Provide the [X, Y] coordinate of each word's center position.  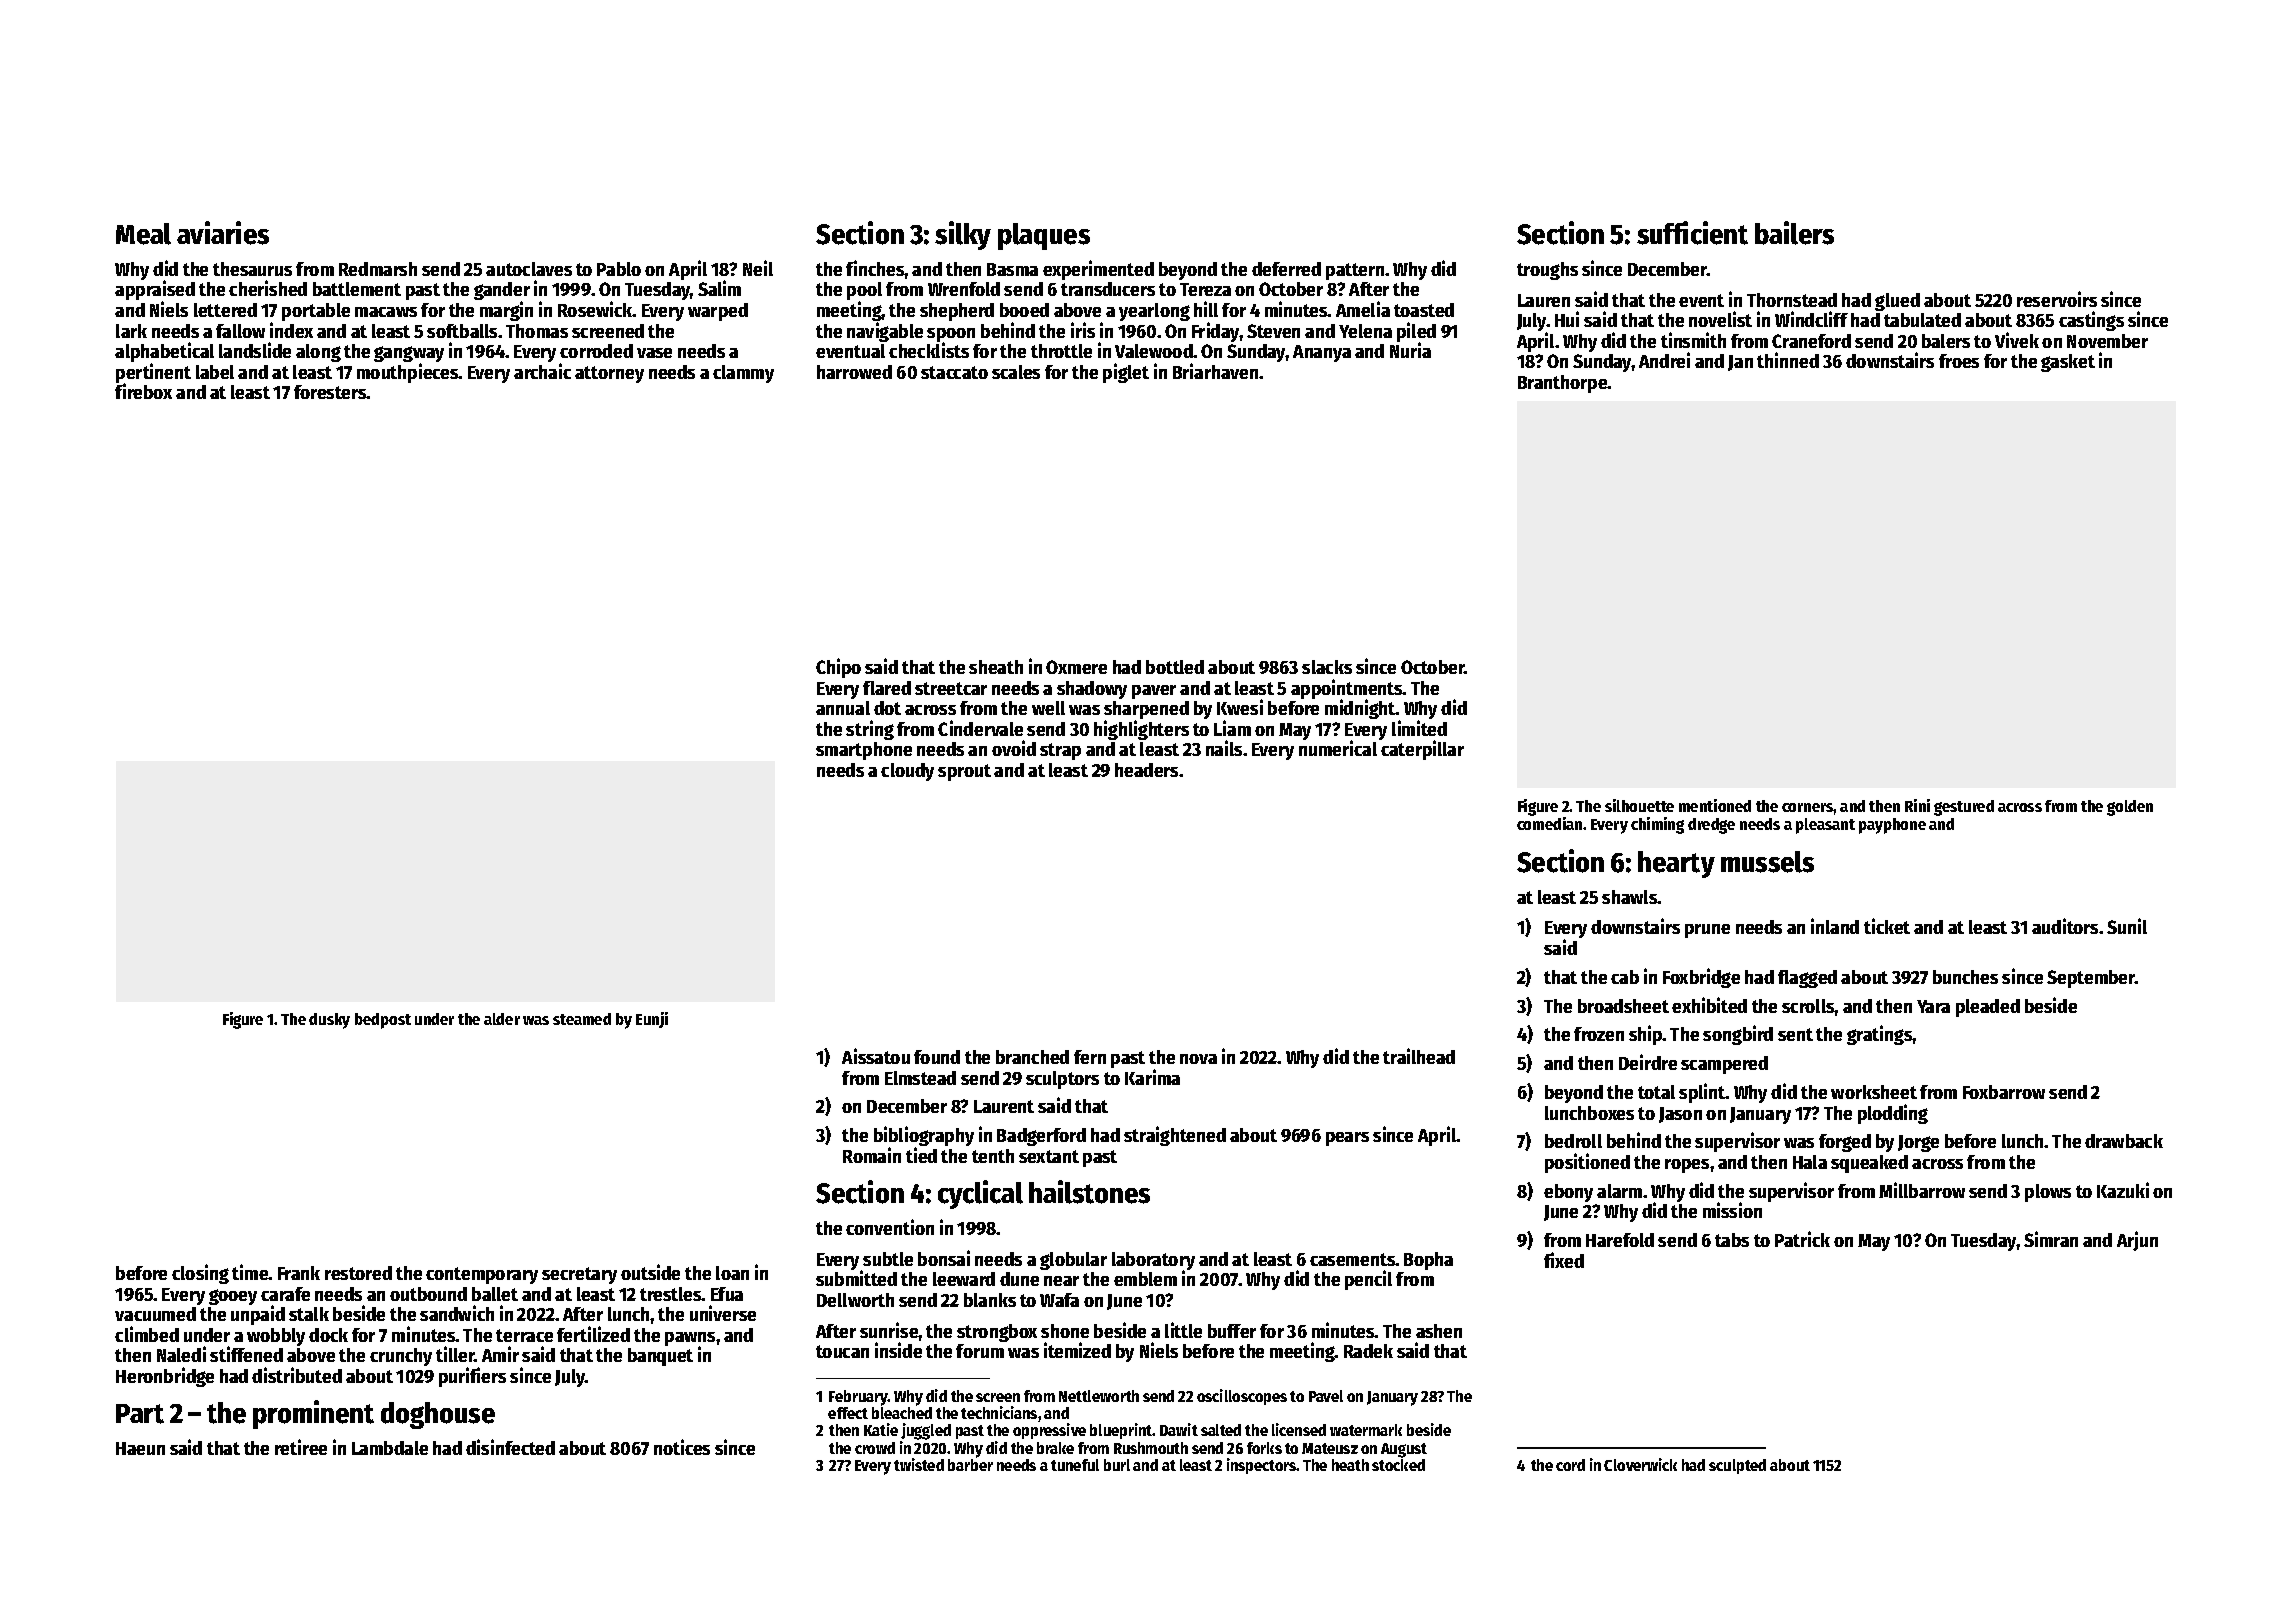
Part [140, 1414]
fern [1090, 1057]
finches [875, 268]
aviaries [223, 233]
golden [2130, 808]
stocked [1398, 1465]
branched [1032, 1057]
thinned [1788, 360]
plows [2048, 1193]
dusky [329, 1021]
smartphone [864, 751]
